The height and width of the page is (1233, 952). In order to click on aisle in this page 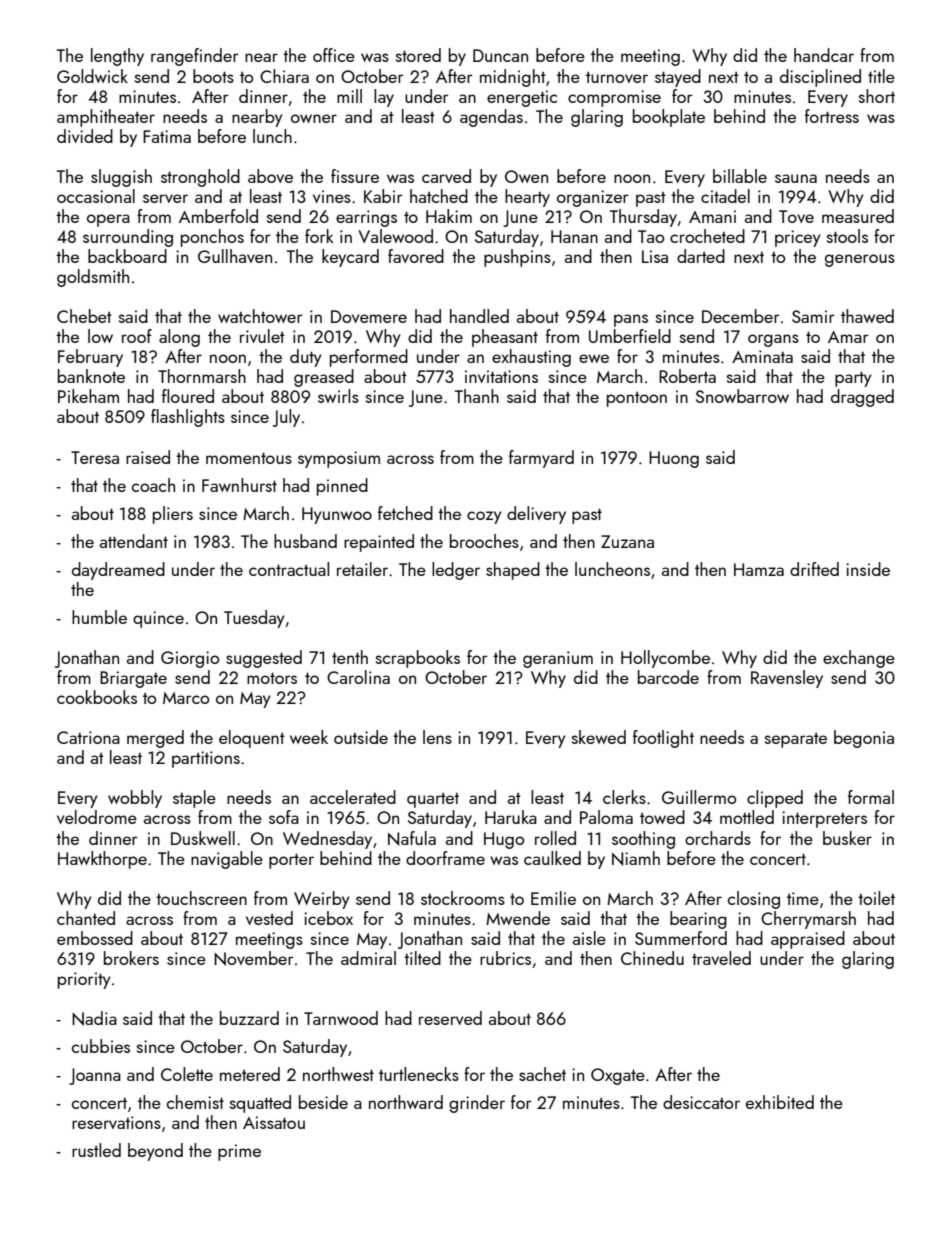, I will do `click(589, 938)`.
